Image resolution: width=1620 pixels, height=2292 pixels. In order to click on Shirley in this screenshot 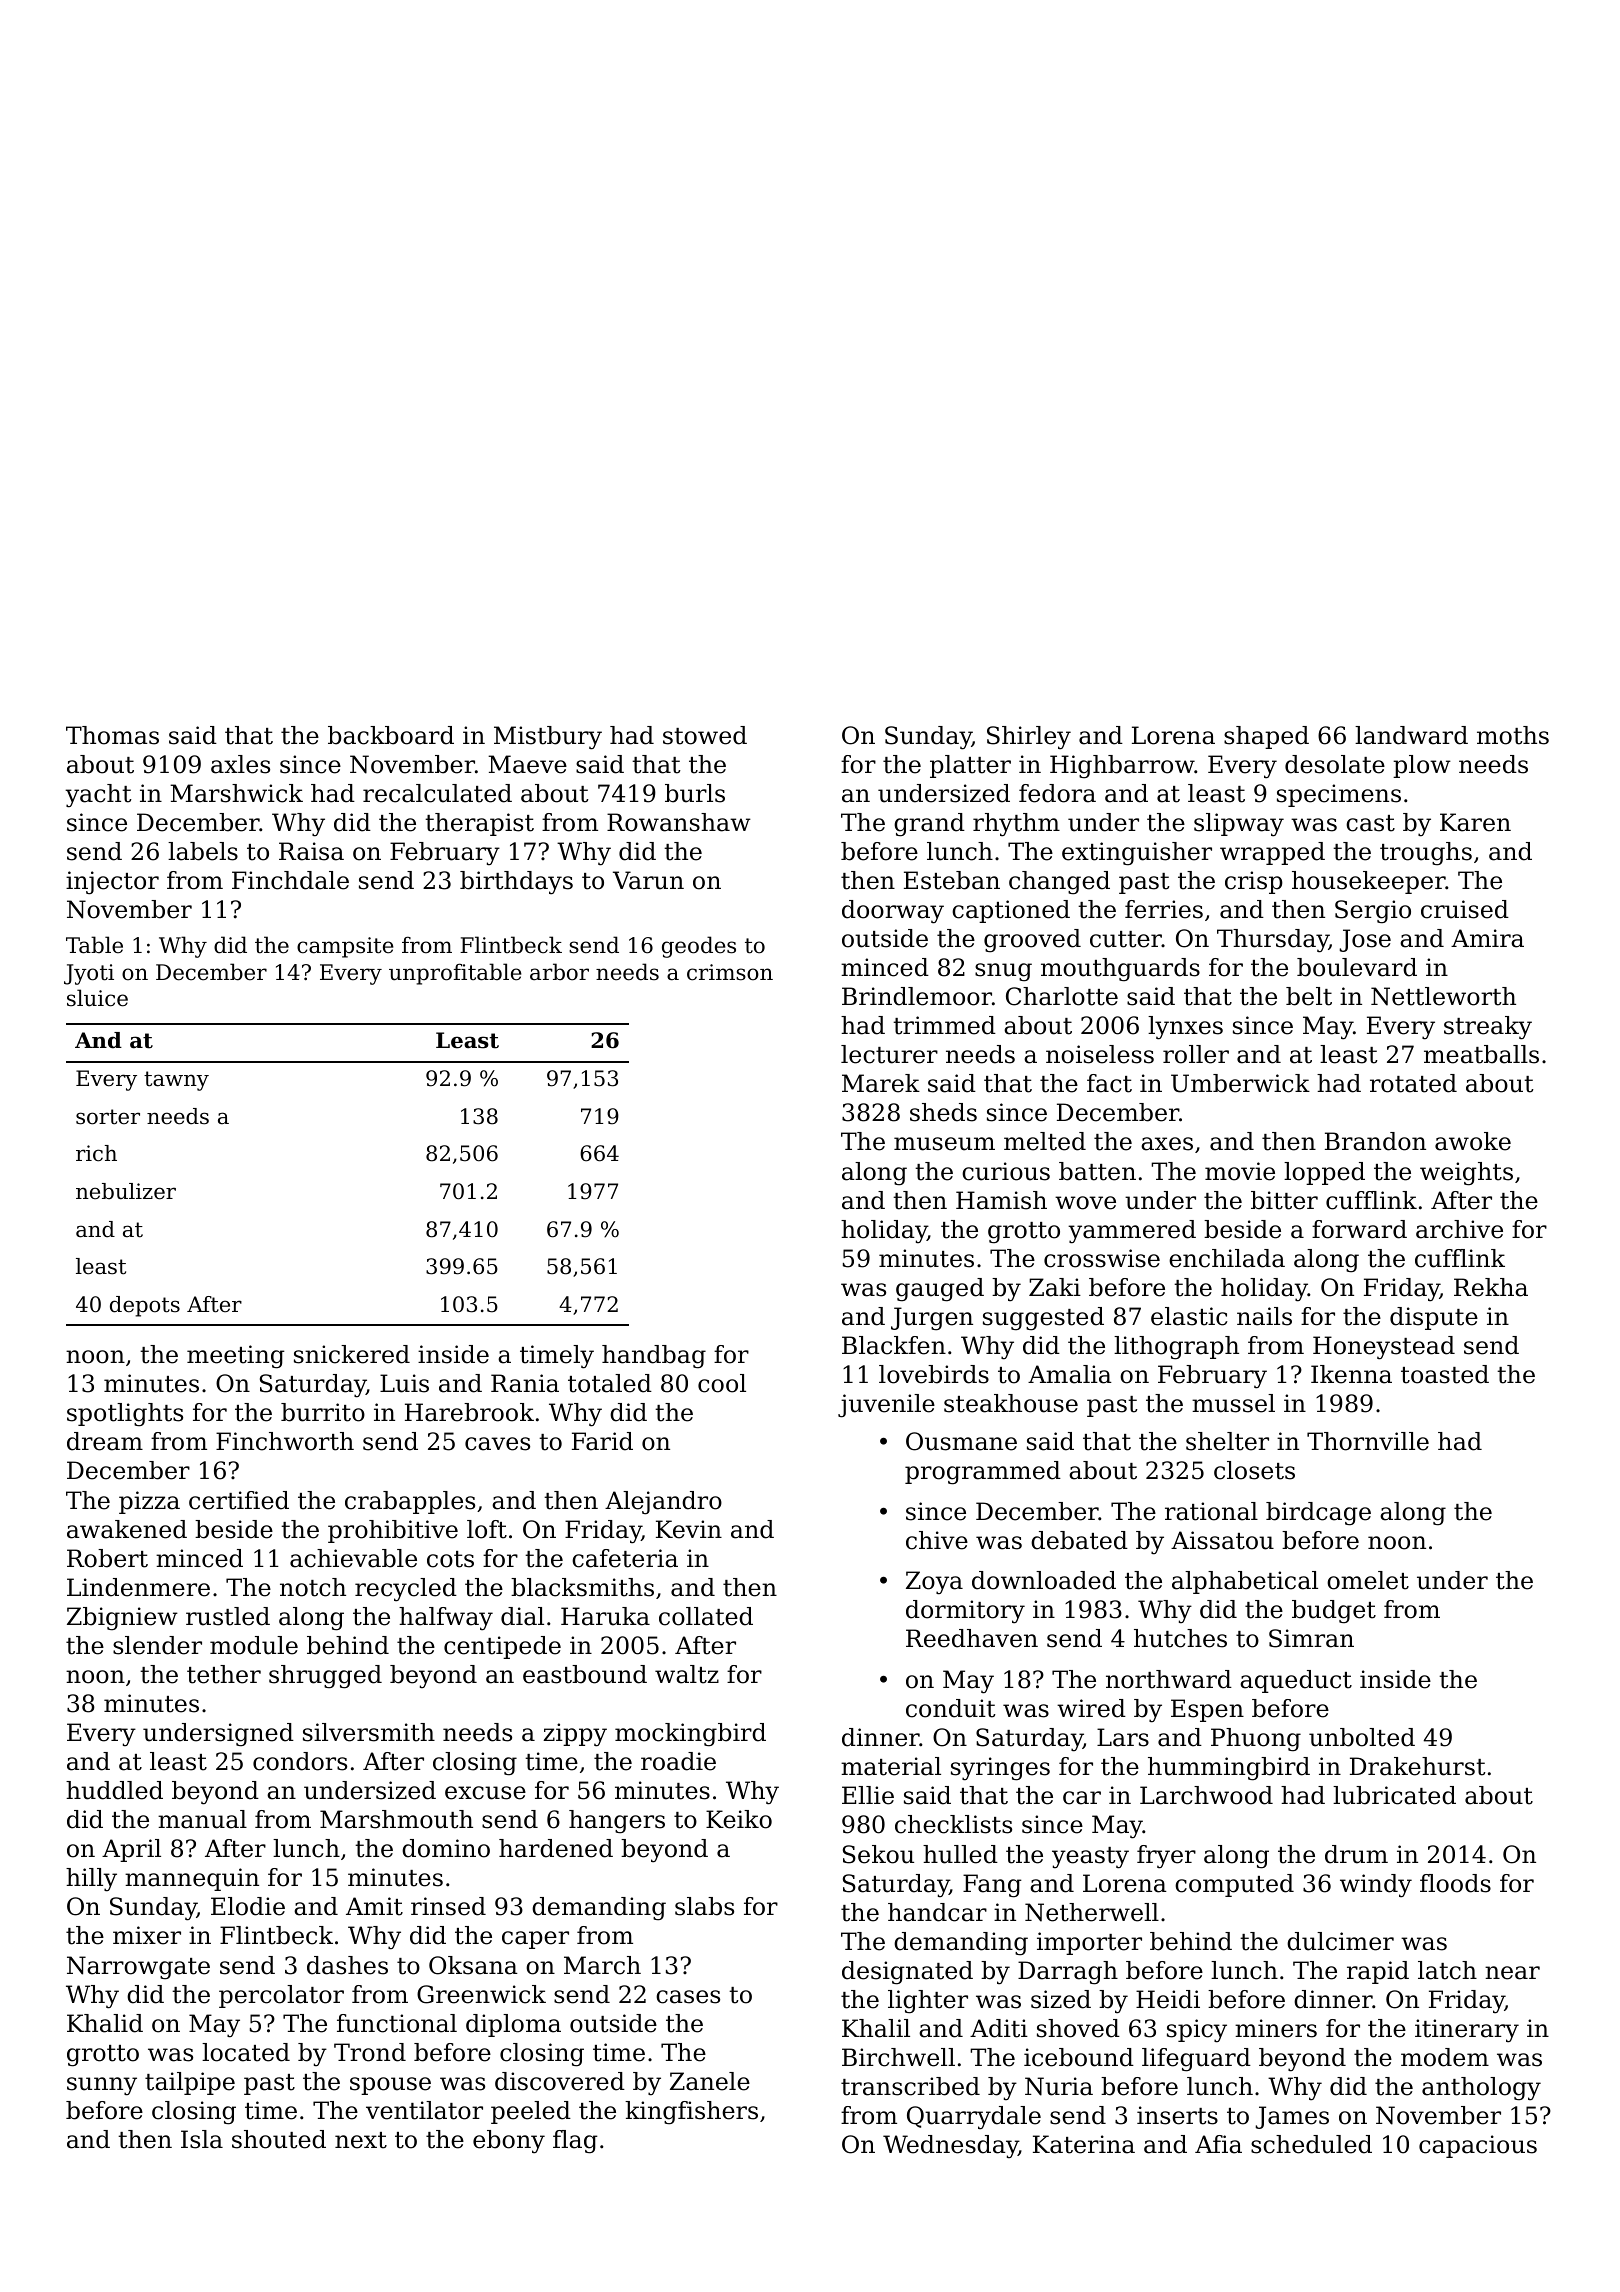, I will do `click(1029, 738)`.
